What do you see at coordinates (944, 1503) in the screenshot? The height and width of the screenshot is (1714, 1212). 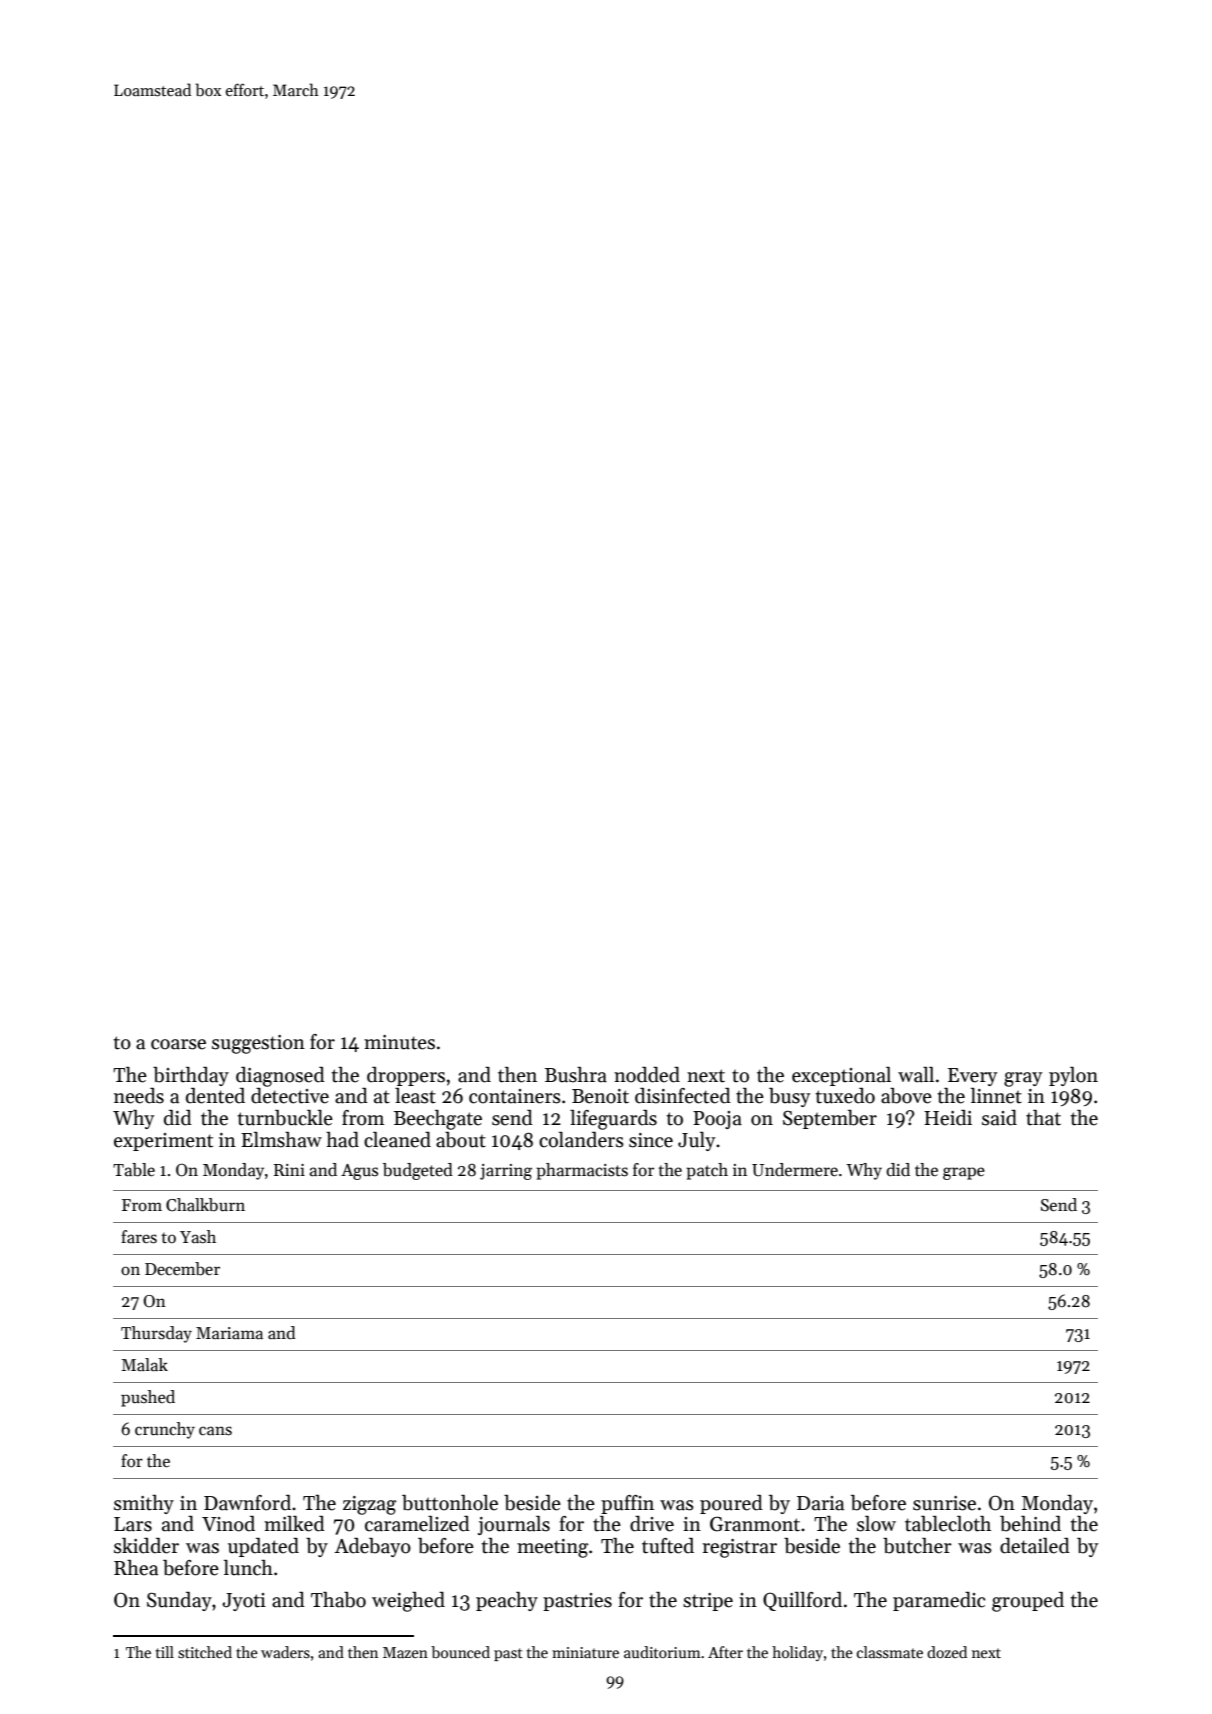 I see `sunrise` at bounding box center [944, 1503].
